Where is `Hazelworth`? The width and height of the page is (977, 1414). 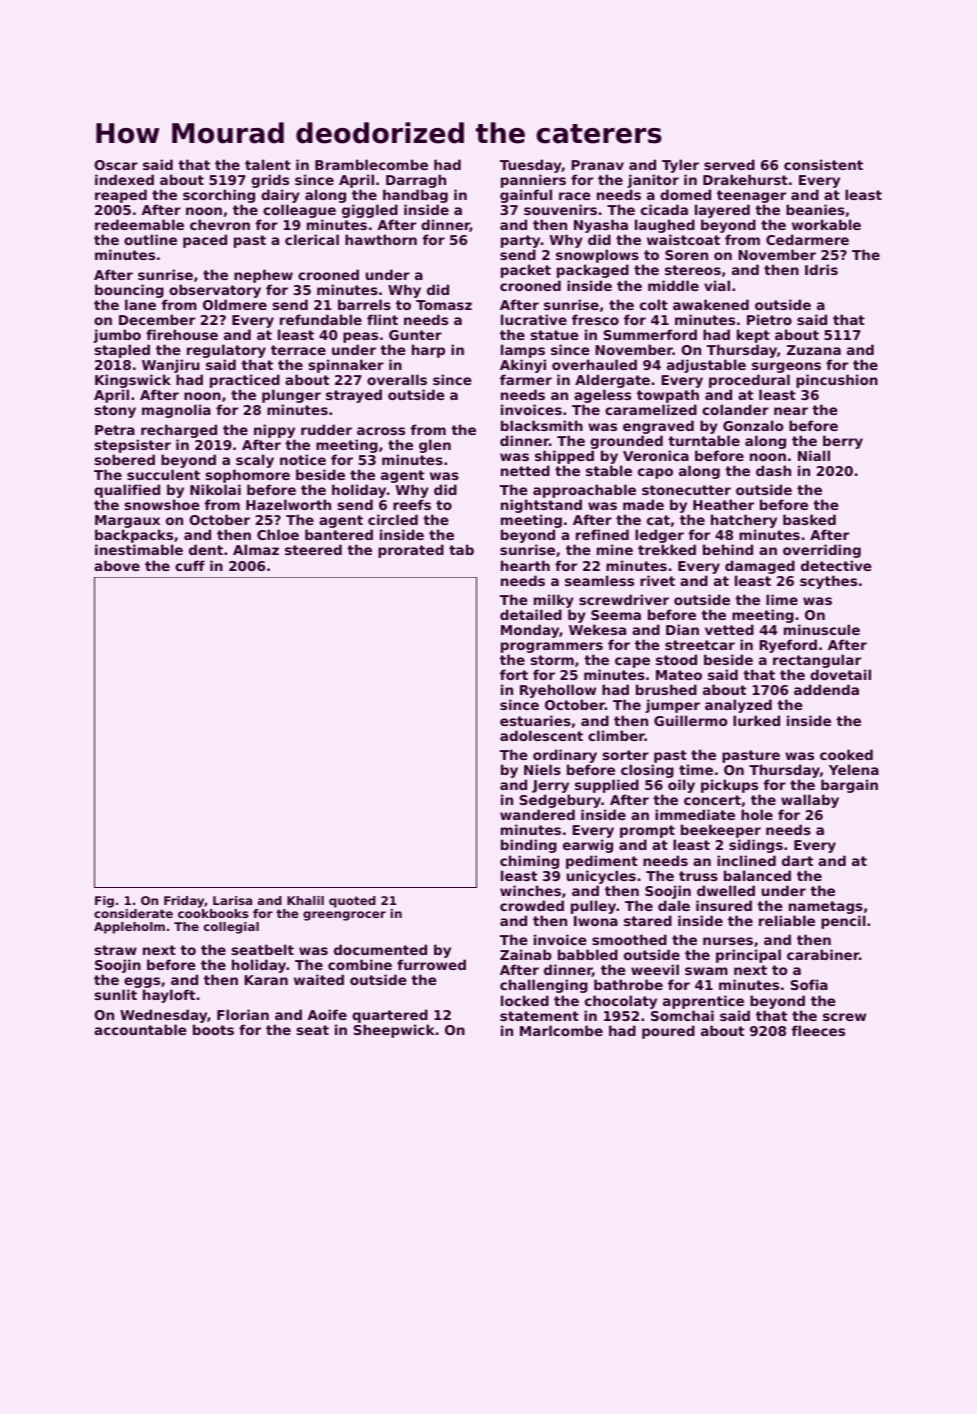
Hazelworth is located at coordinates (288, 504).
